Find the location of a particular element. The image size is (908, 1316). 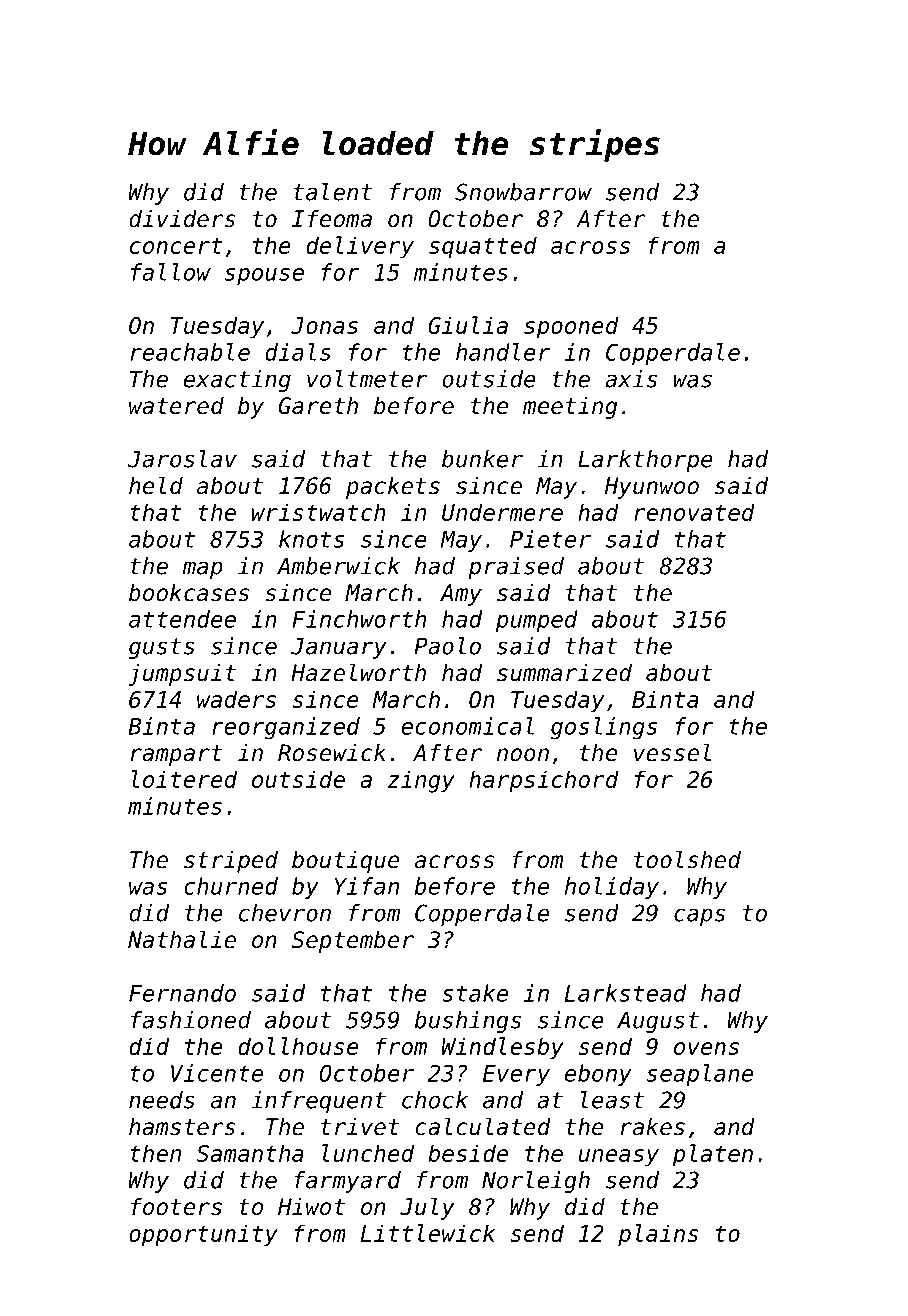

Vicente is located at coordinates (217, 1073).
